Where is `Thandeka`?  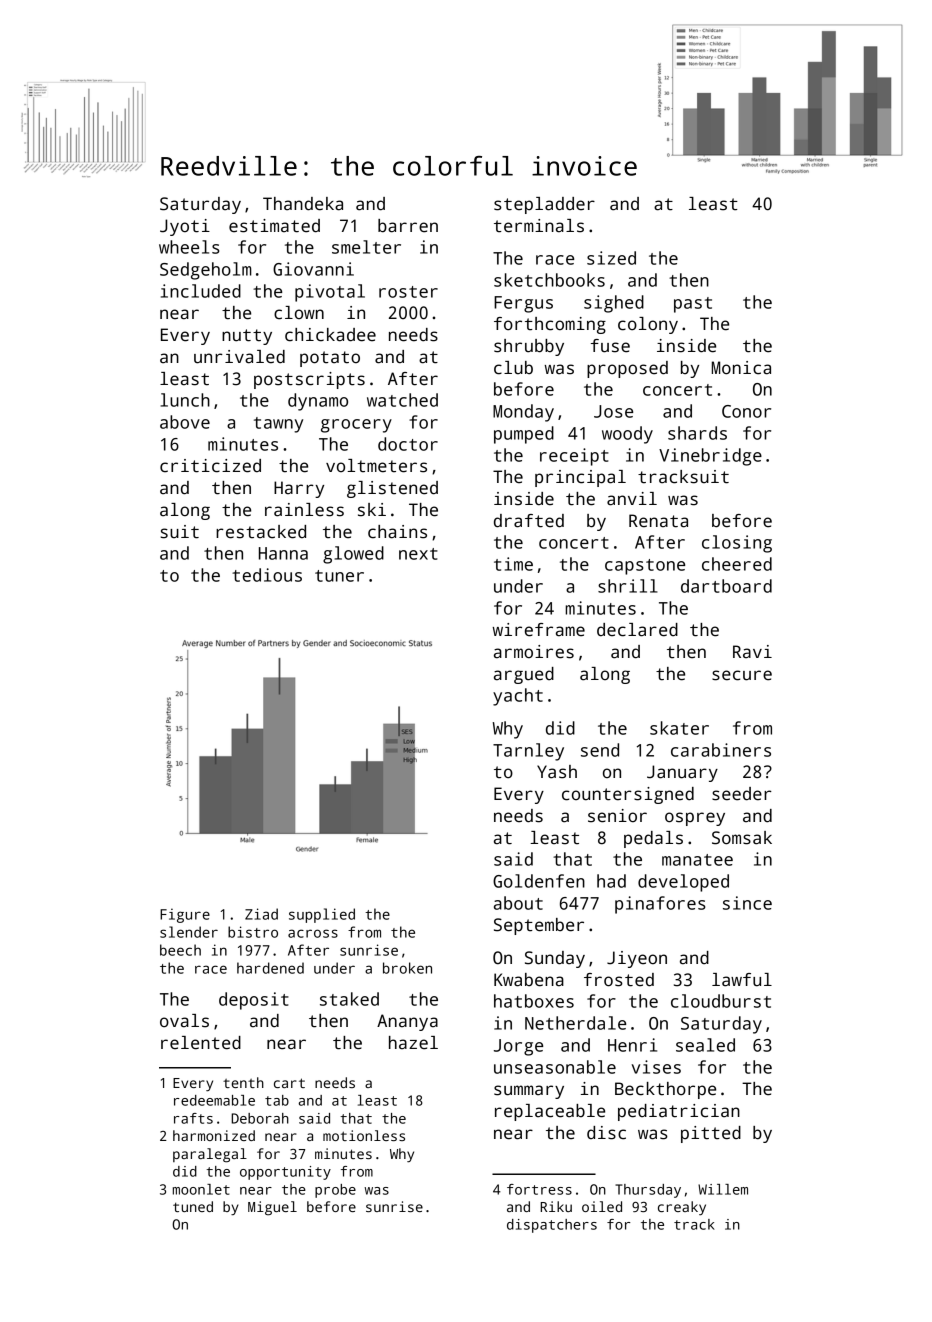
Thandeka is located at coordinates (303, 204).
